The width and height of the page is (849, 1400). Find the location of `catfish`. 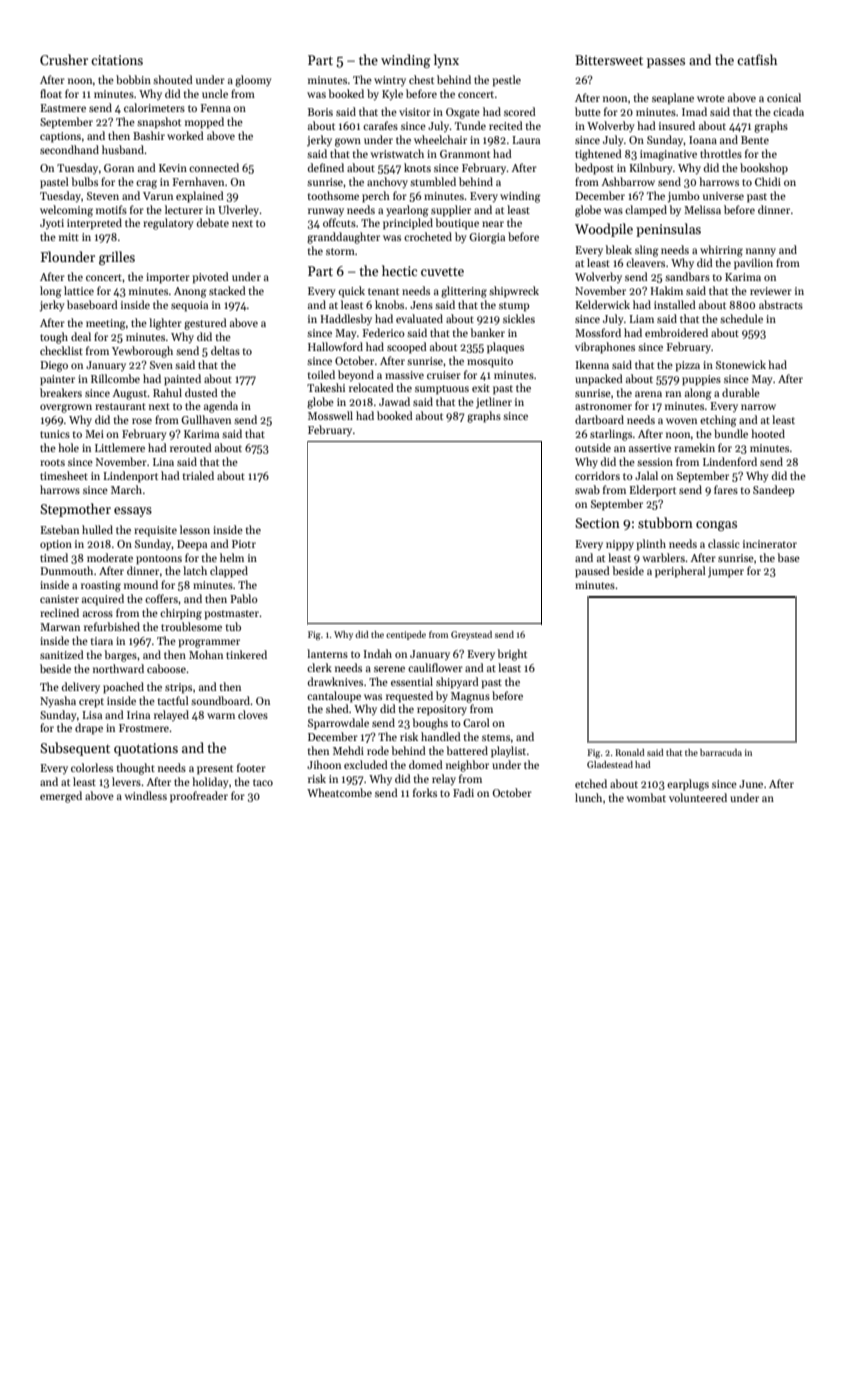

catfish is located at coordinates (757, 59).
